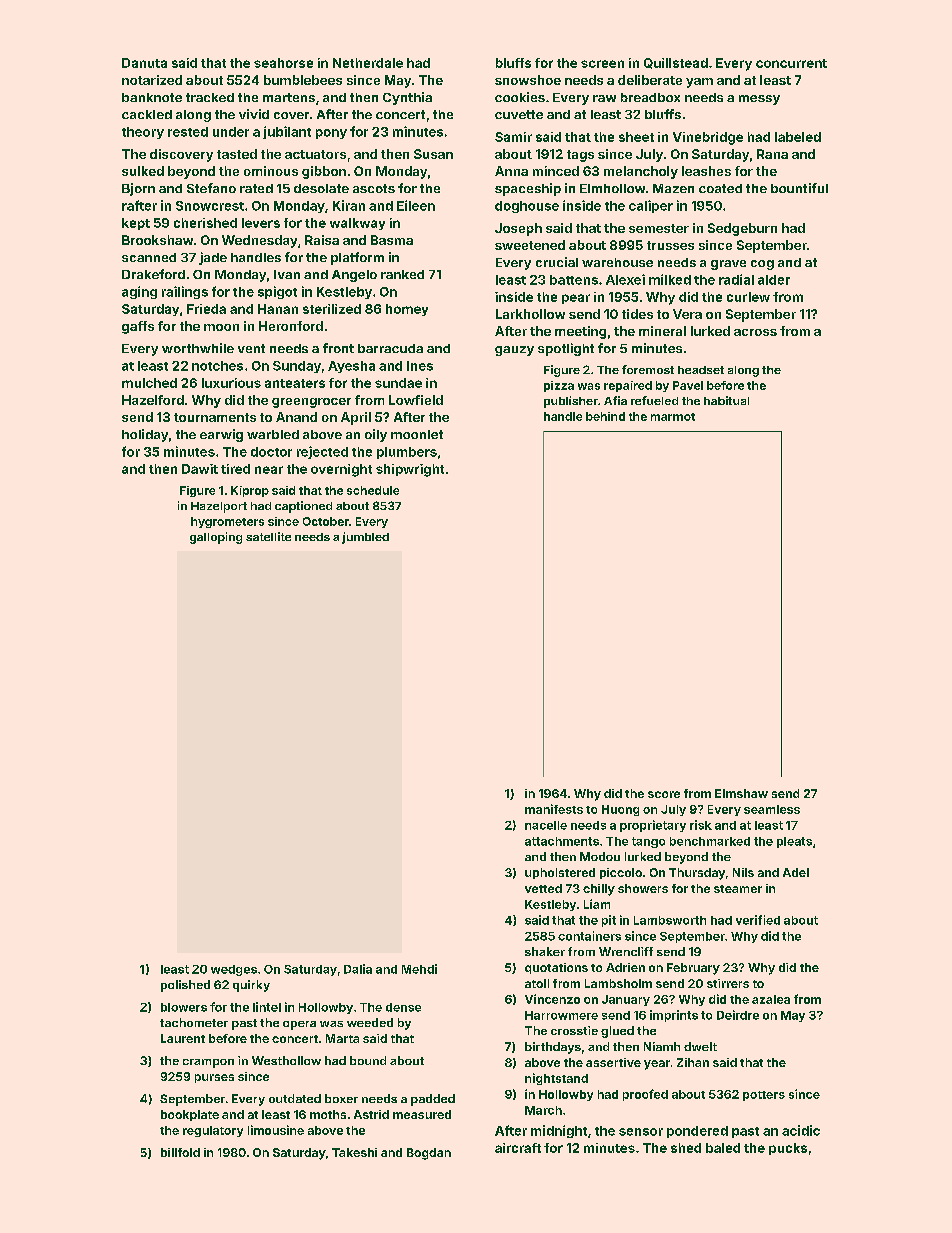 This document has width=952, height=1233. I want to click on alder, so click(774, 280).
